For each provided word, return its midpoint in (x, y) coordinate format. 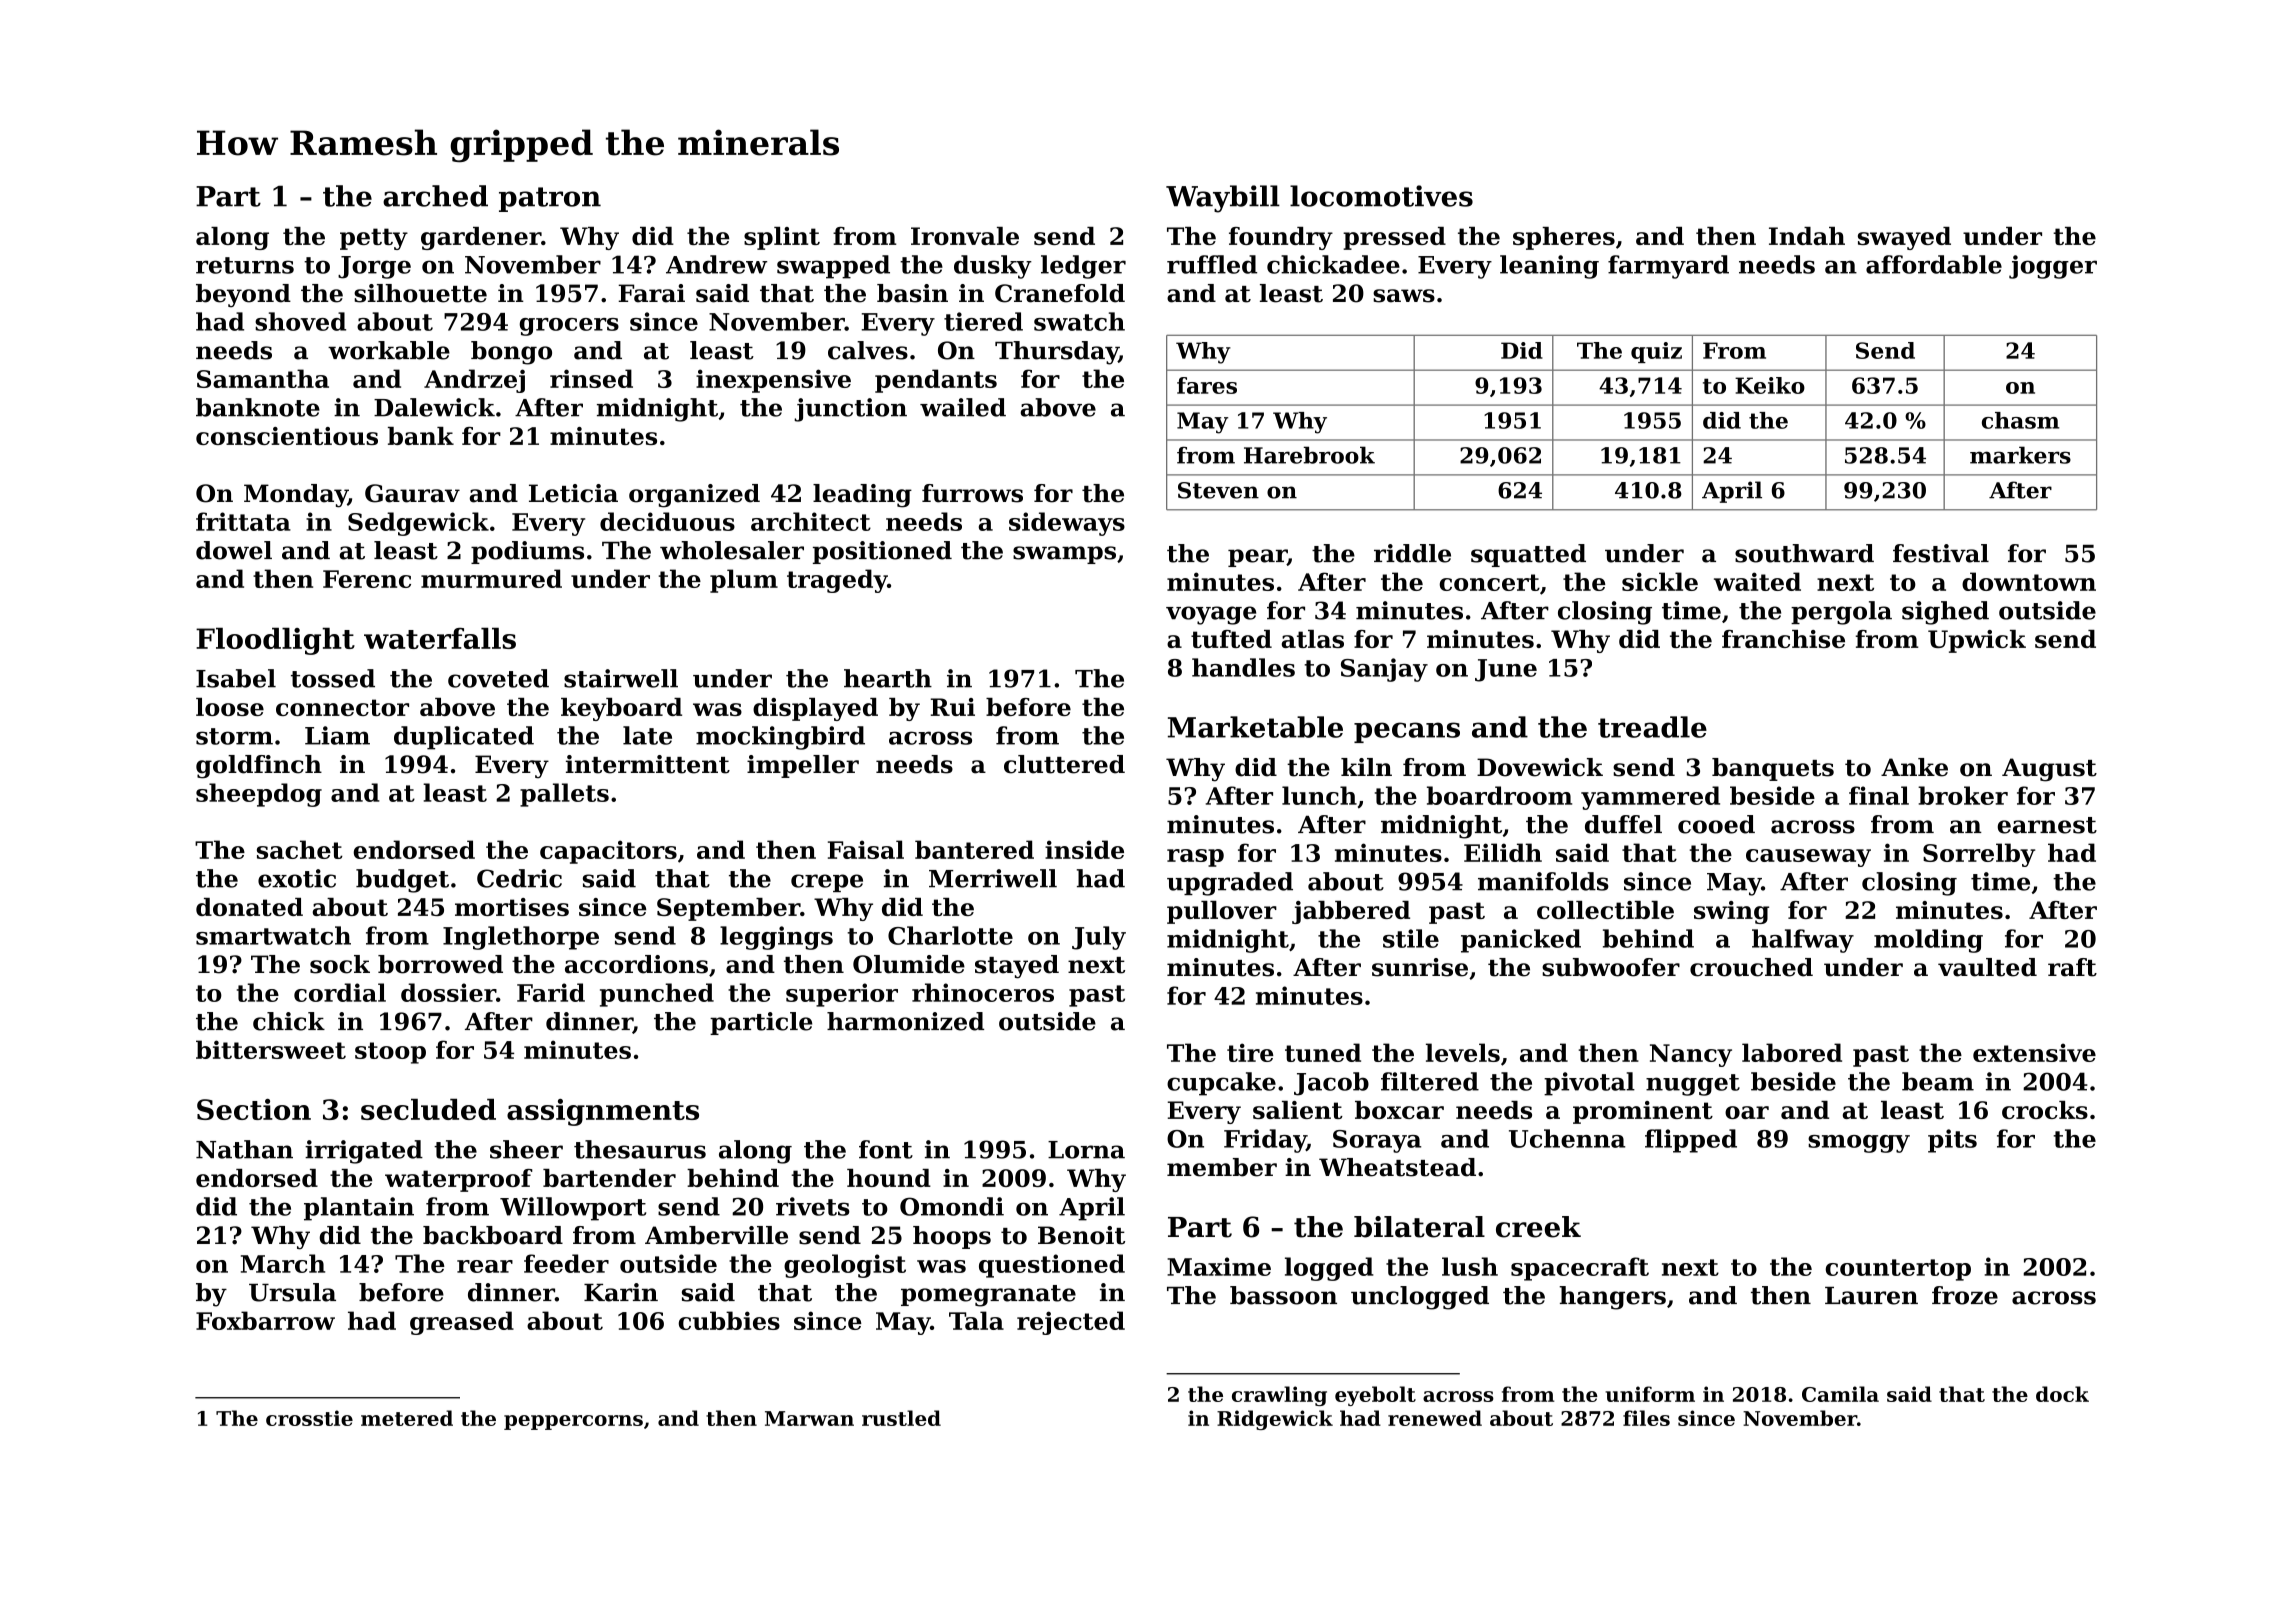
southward (1804, 553)
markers (2020, 455)
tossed (333, 678)
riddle (1412, 553)
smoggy (1859, 1144)
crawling (1279, 1396)
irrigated (364, 1152)
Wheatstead (1397, 1167)
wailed (963, 407)
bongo (511, 353)
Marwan (809, 1418)
